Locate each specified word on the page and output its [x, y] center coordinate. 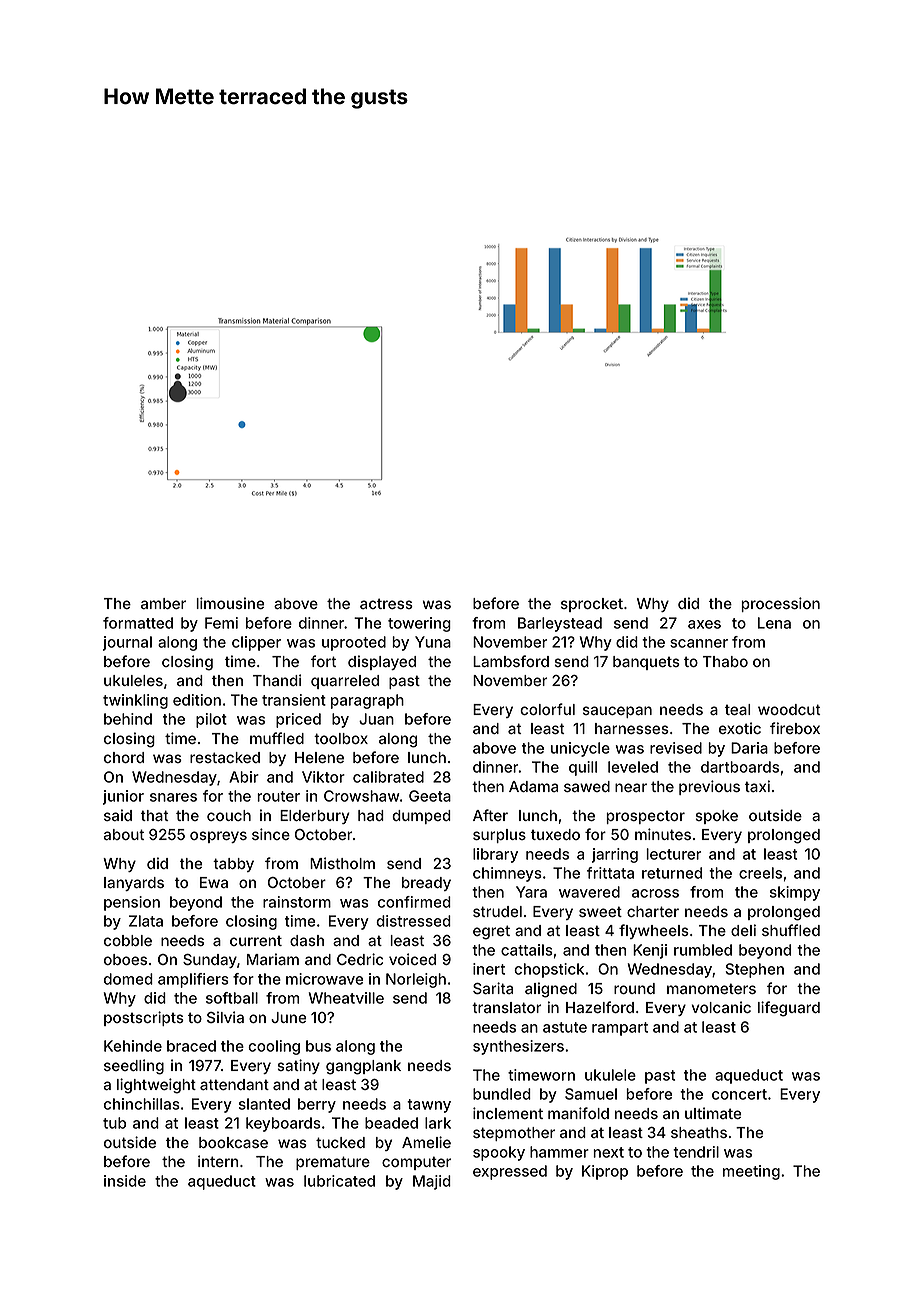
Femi [221, 623]
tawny [429, 1106]
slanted [264, 1104]
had [371, 815]
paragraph [367, 701]
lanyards [134, 884]
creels [760, 873]
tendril [696, 1152]
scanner [699, 643]
